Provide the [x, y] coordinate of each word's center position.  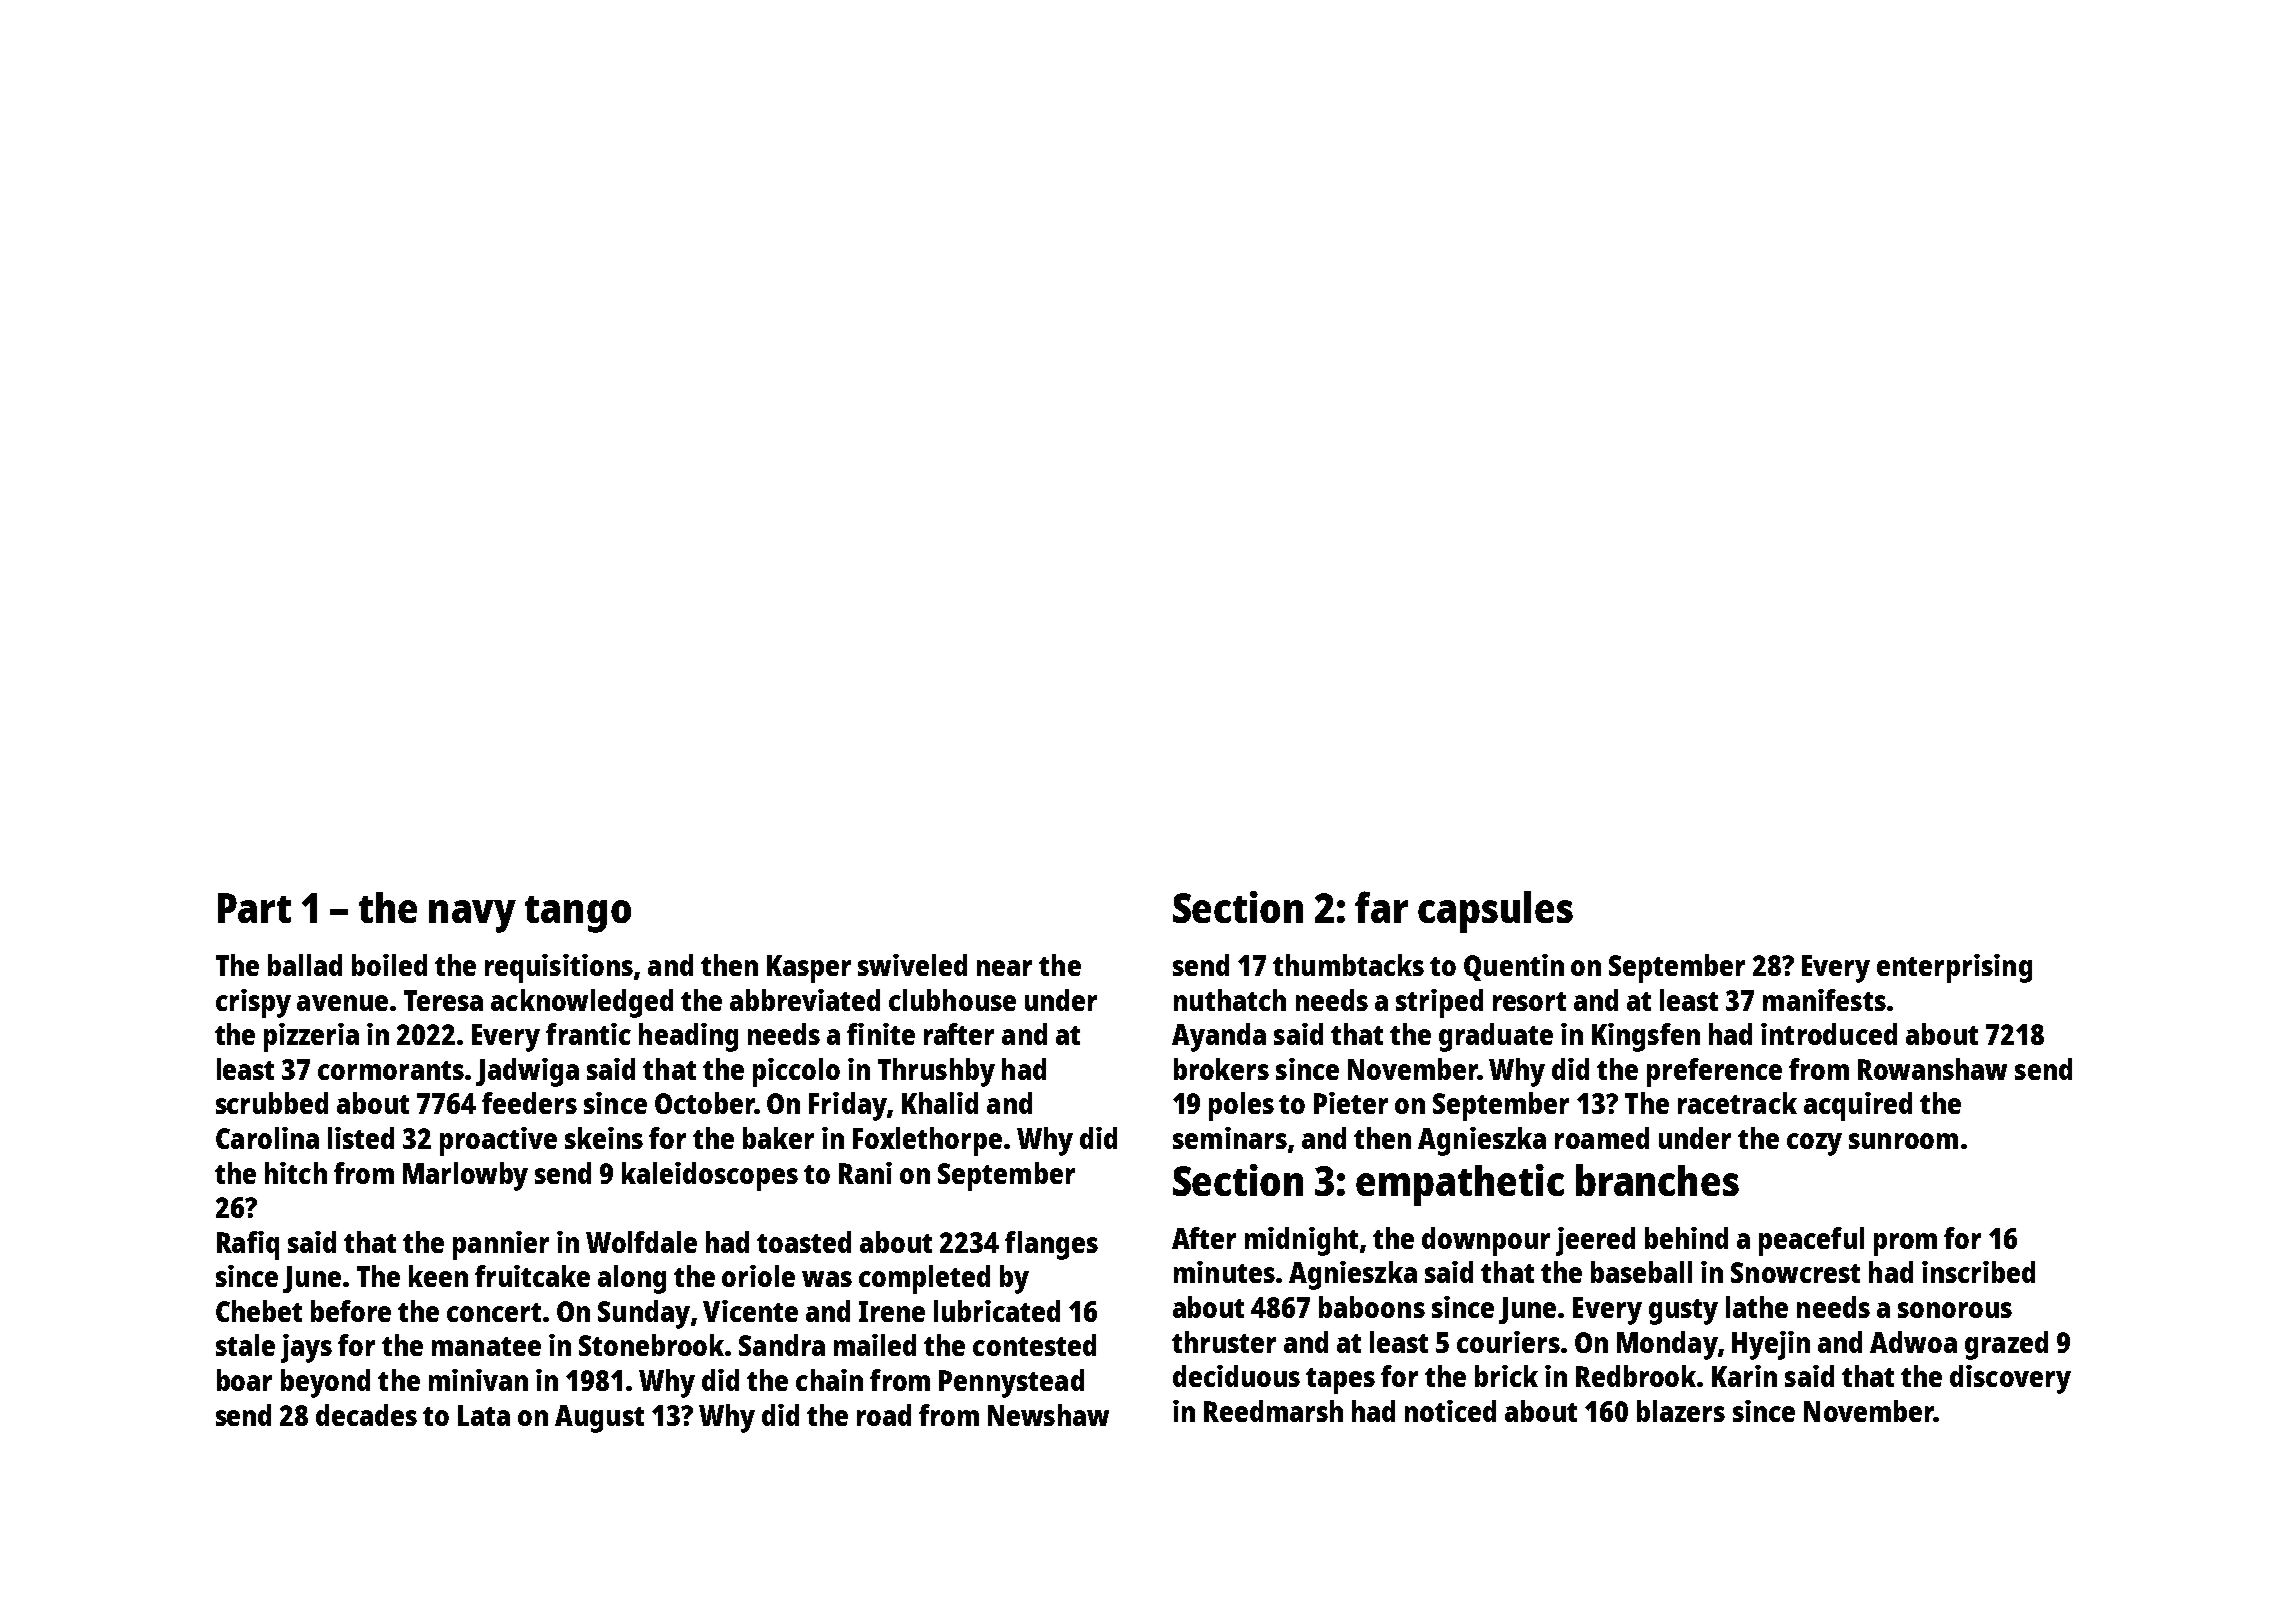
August [599, 1419]
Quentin [1514, 967]
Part [254, 908]
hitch [296, 1173]
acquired [1858, 1106]
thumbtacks [1348, 965]
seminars [1230, 1138]
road [884, 1415]
